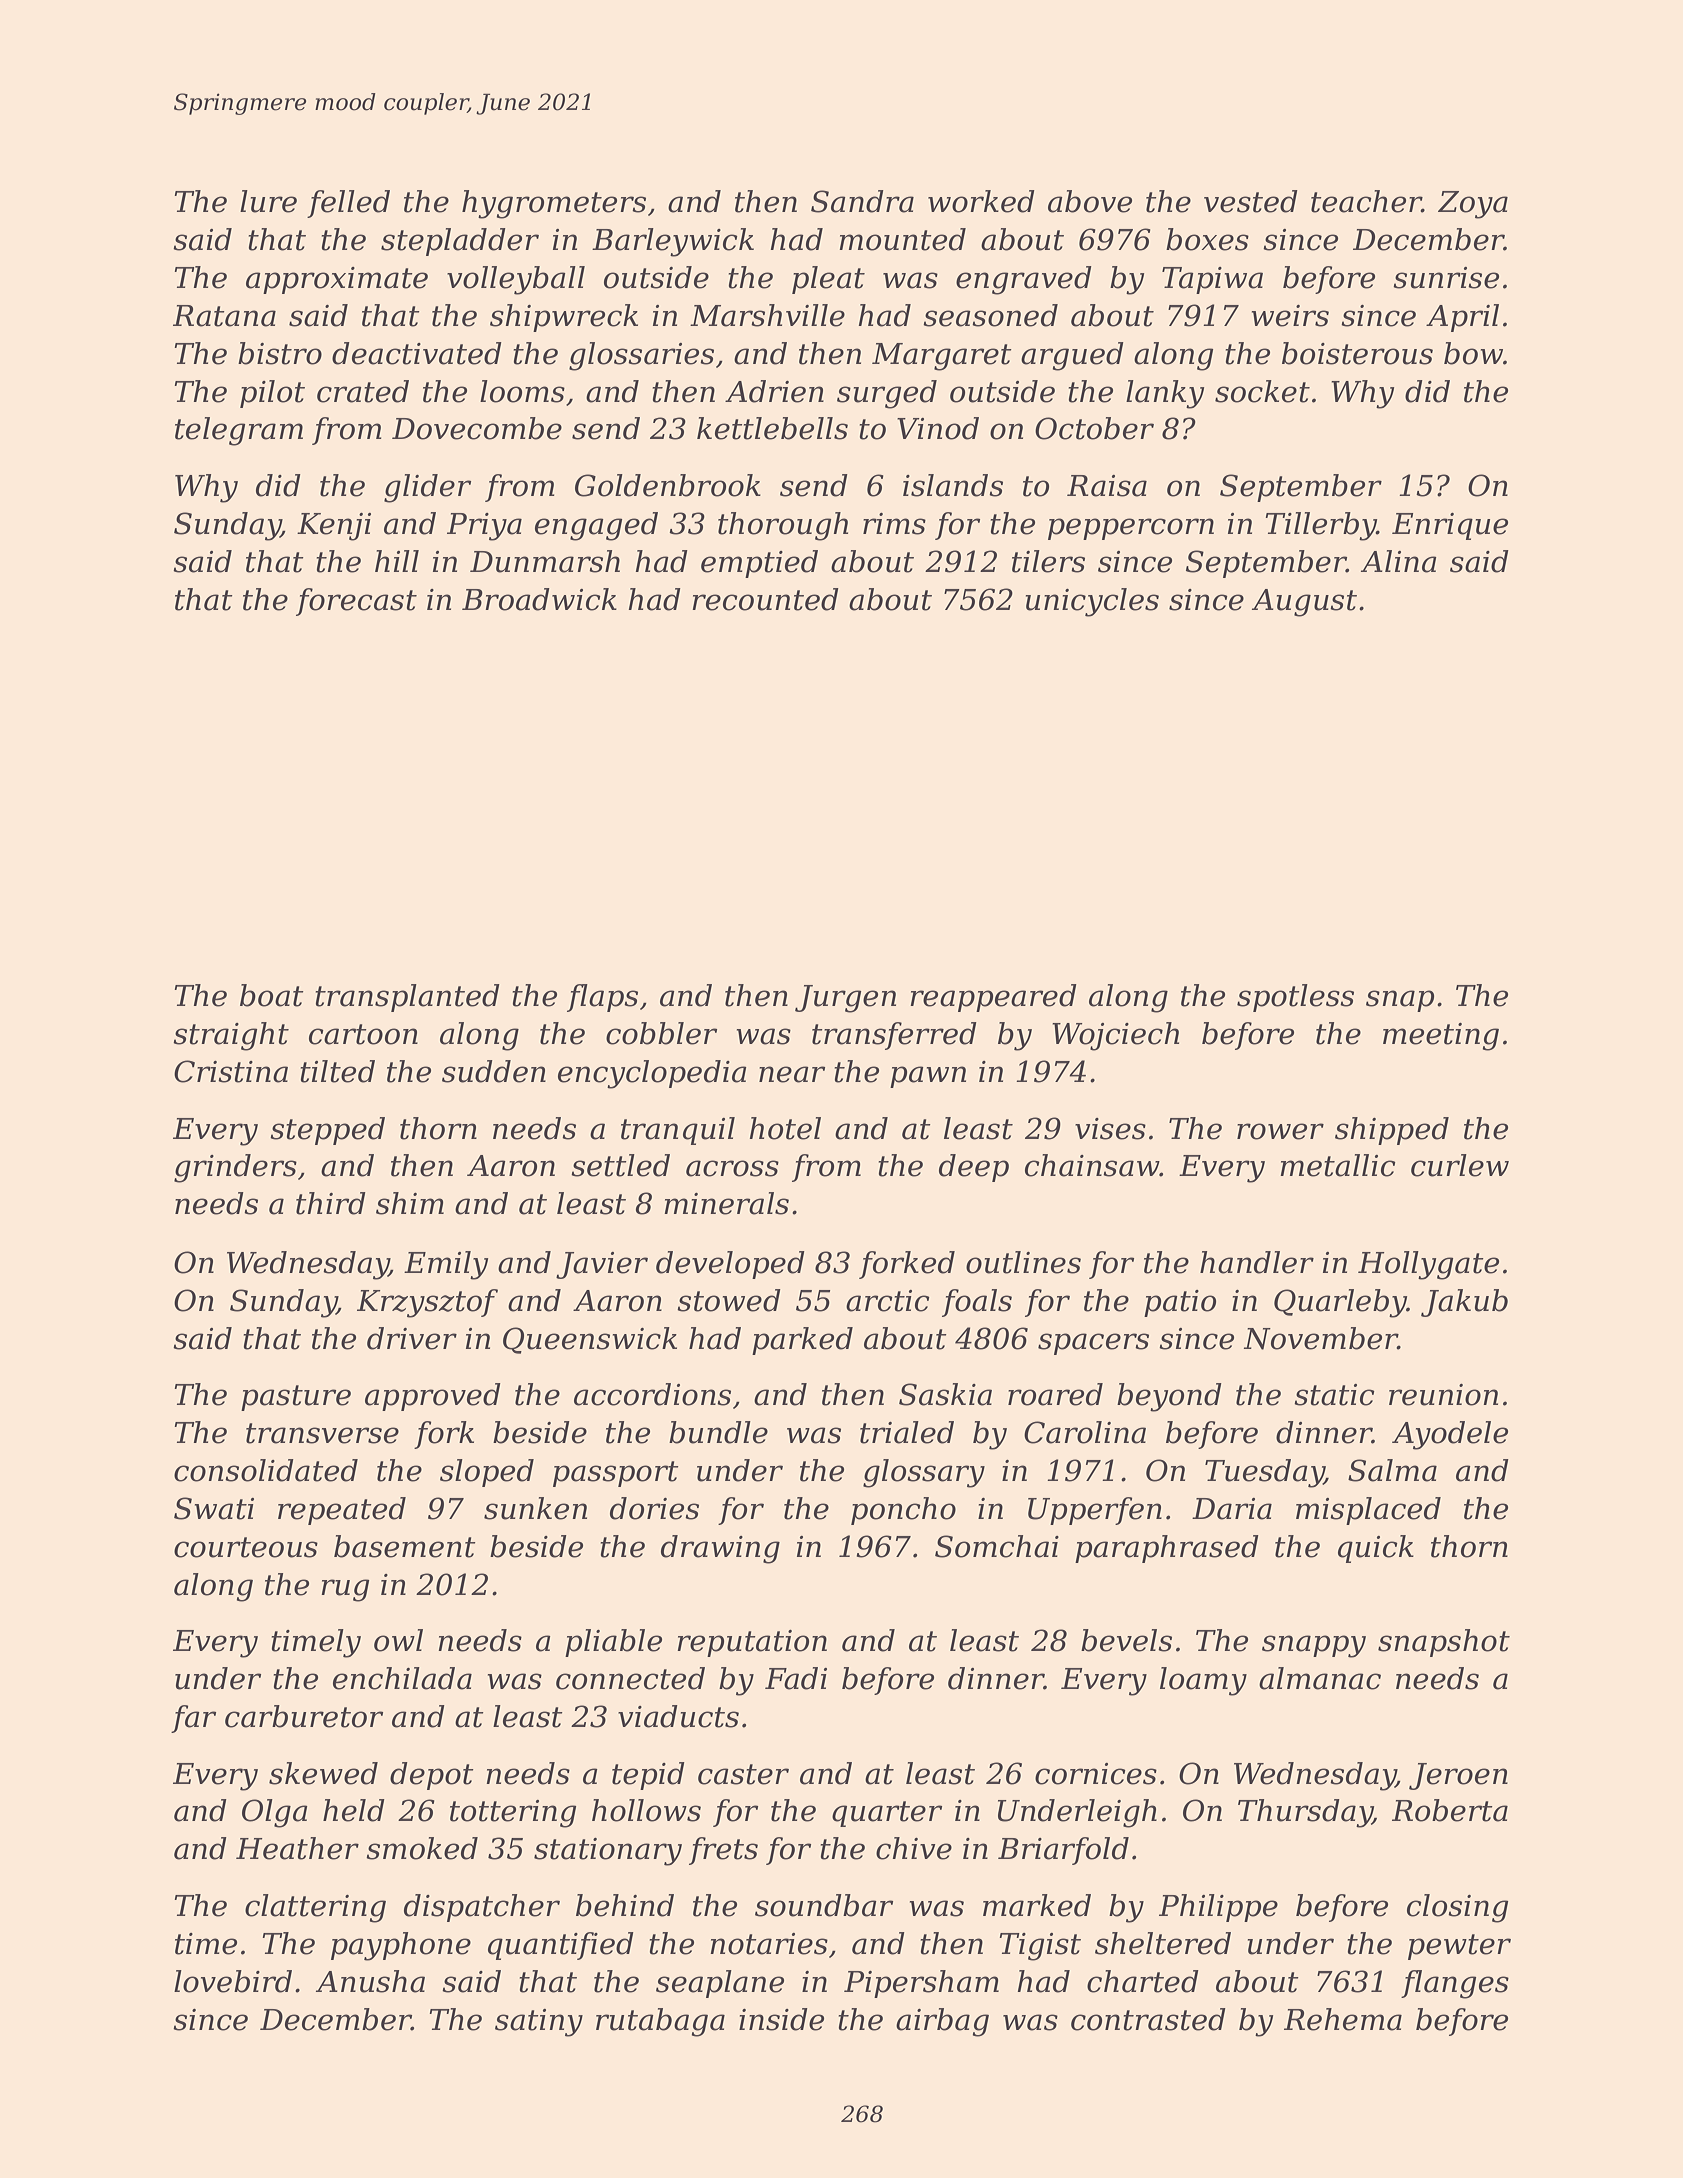 The width and height of the screenshot is (1683, 2178). What do you see at coordinates (233, 1981) in the screenshot?
I see `lovebird` at bounding box center [233, 1981].
